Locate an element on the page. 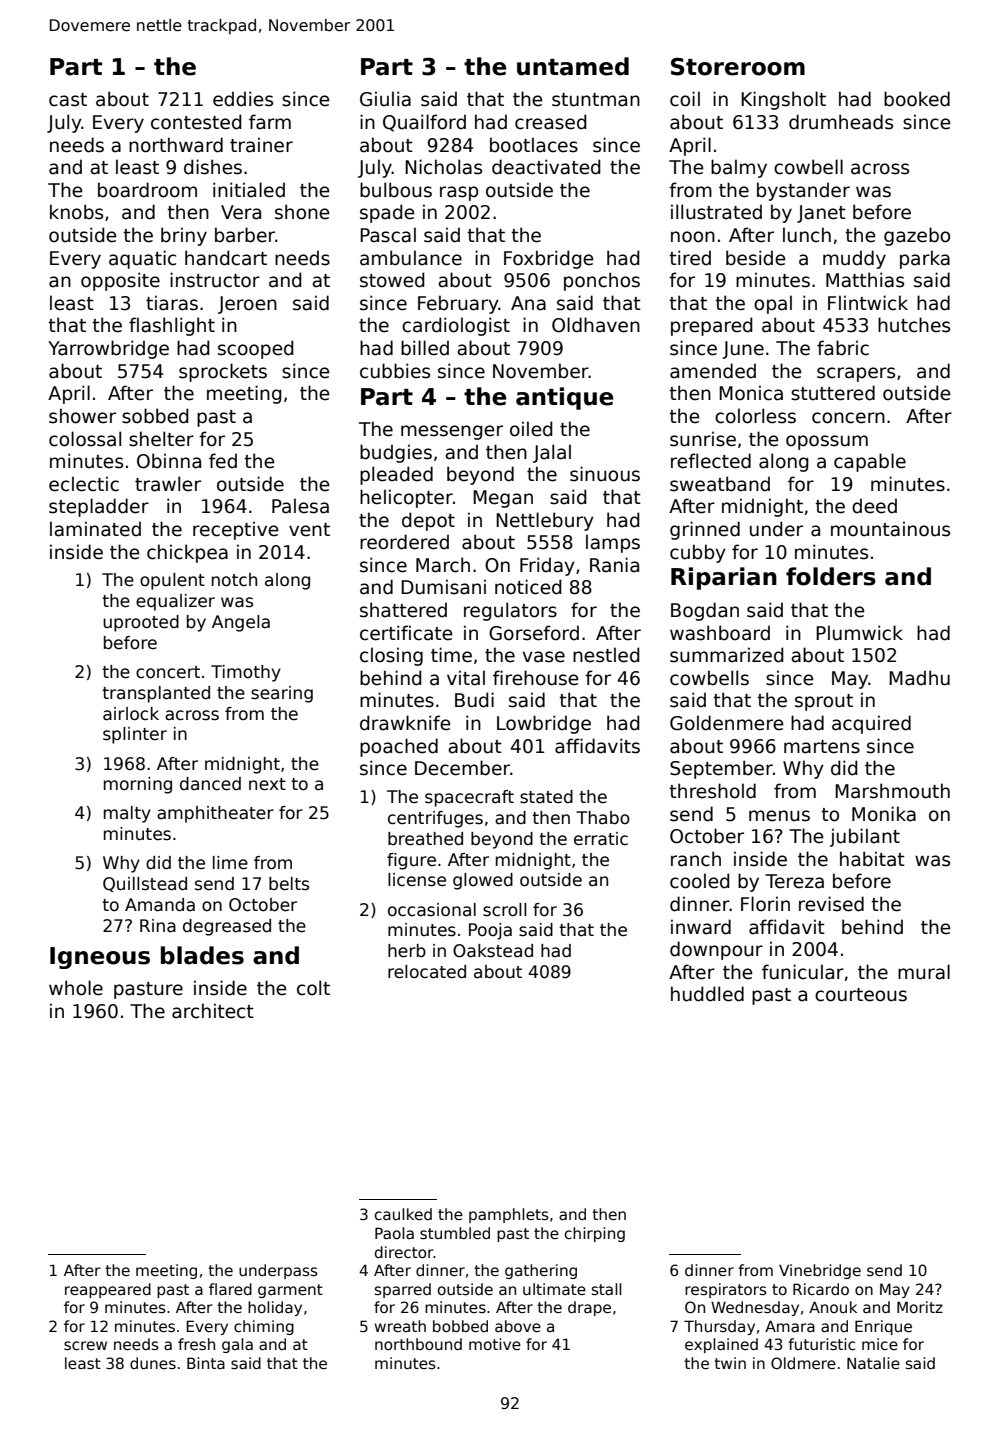 This image has width=1000, height=1449. cast is located at coordinates (68, 100).
